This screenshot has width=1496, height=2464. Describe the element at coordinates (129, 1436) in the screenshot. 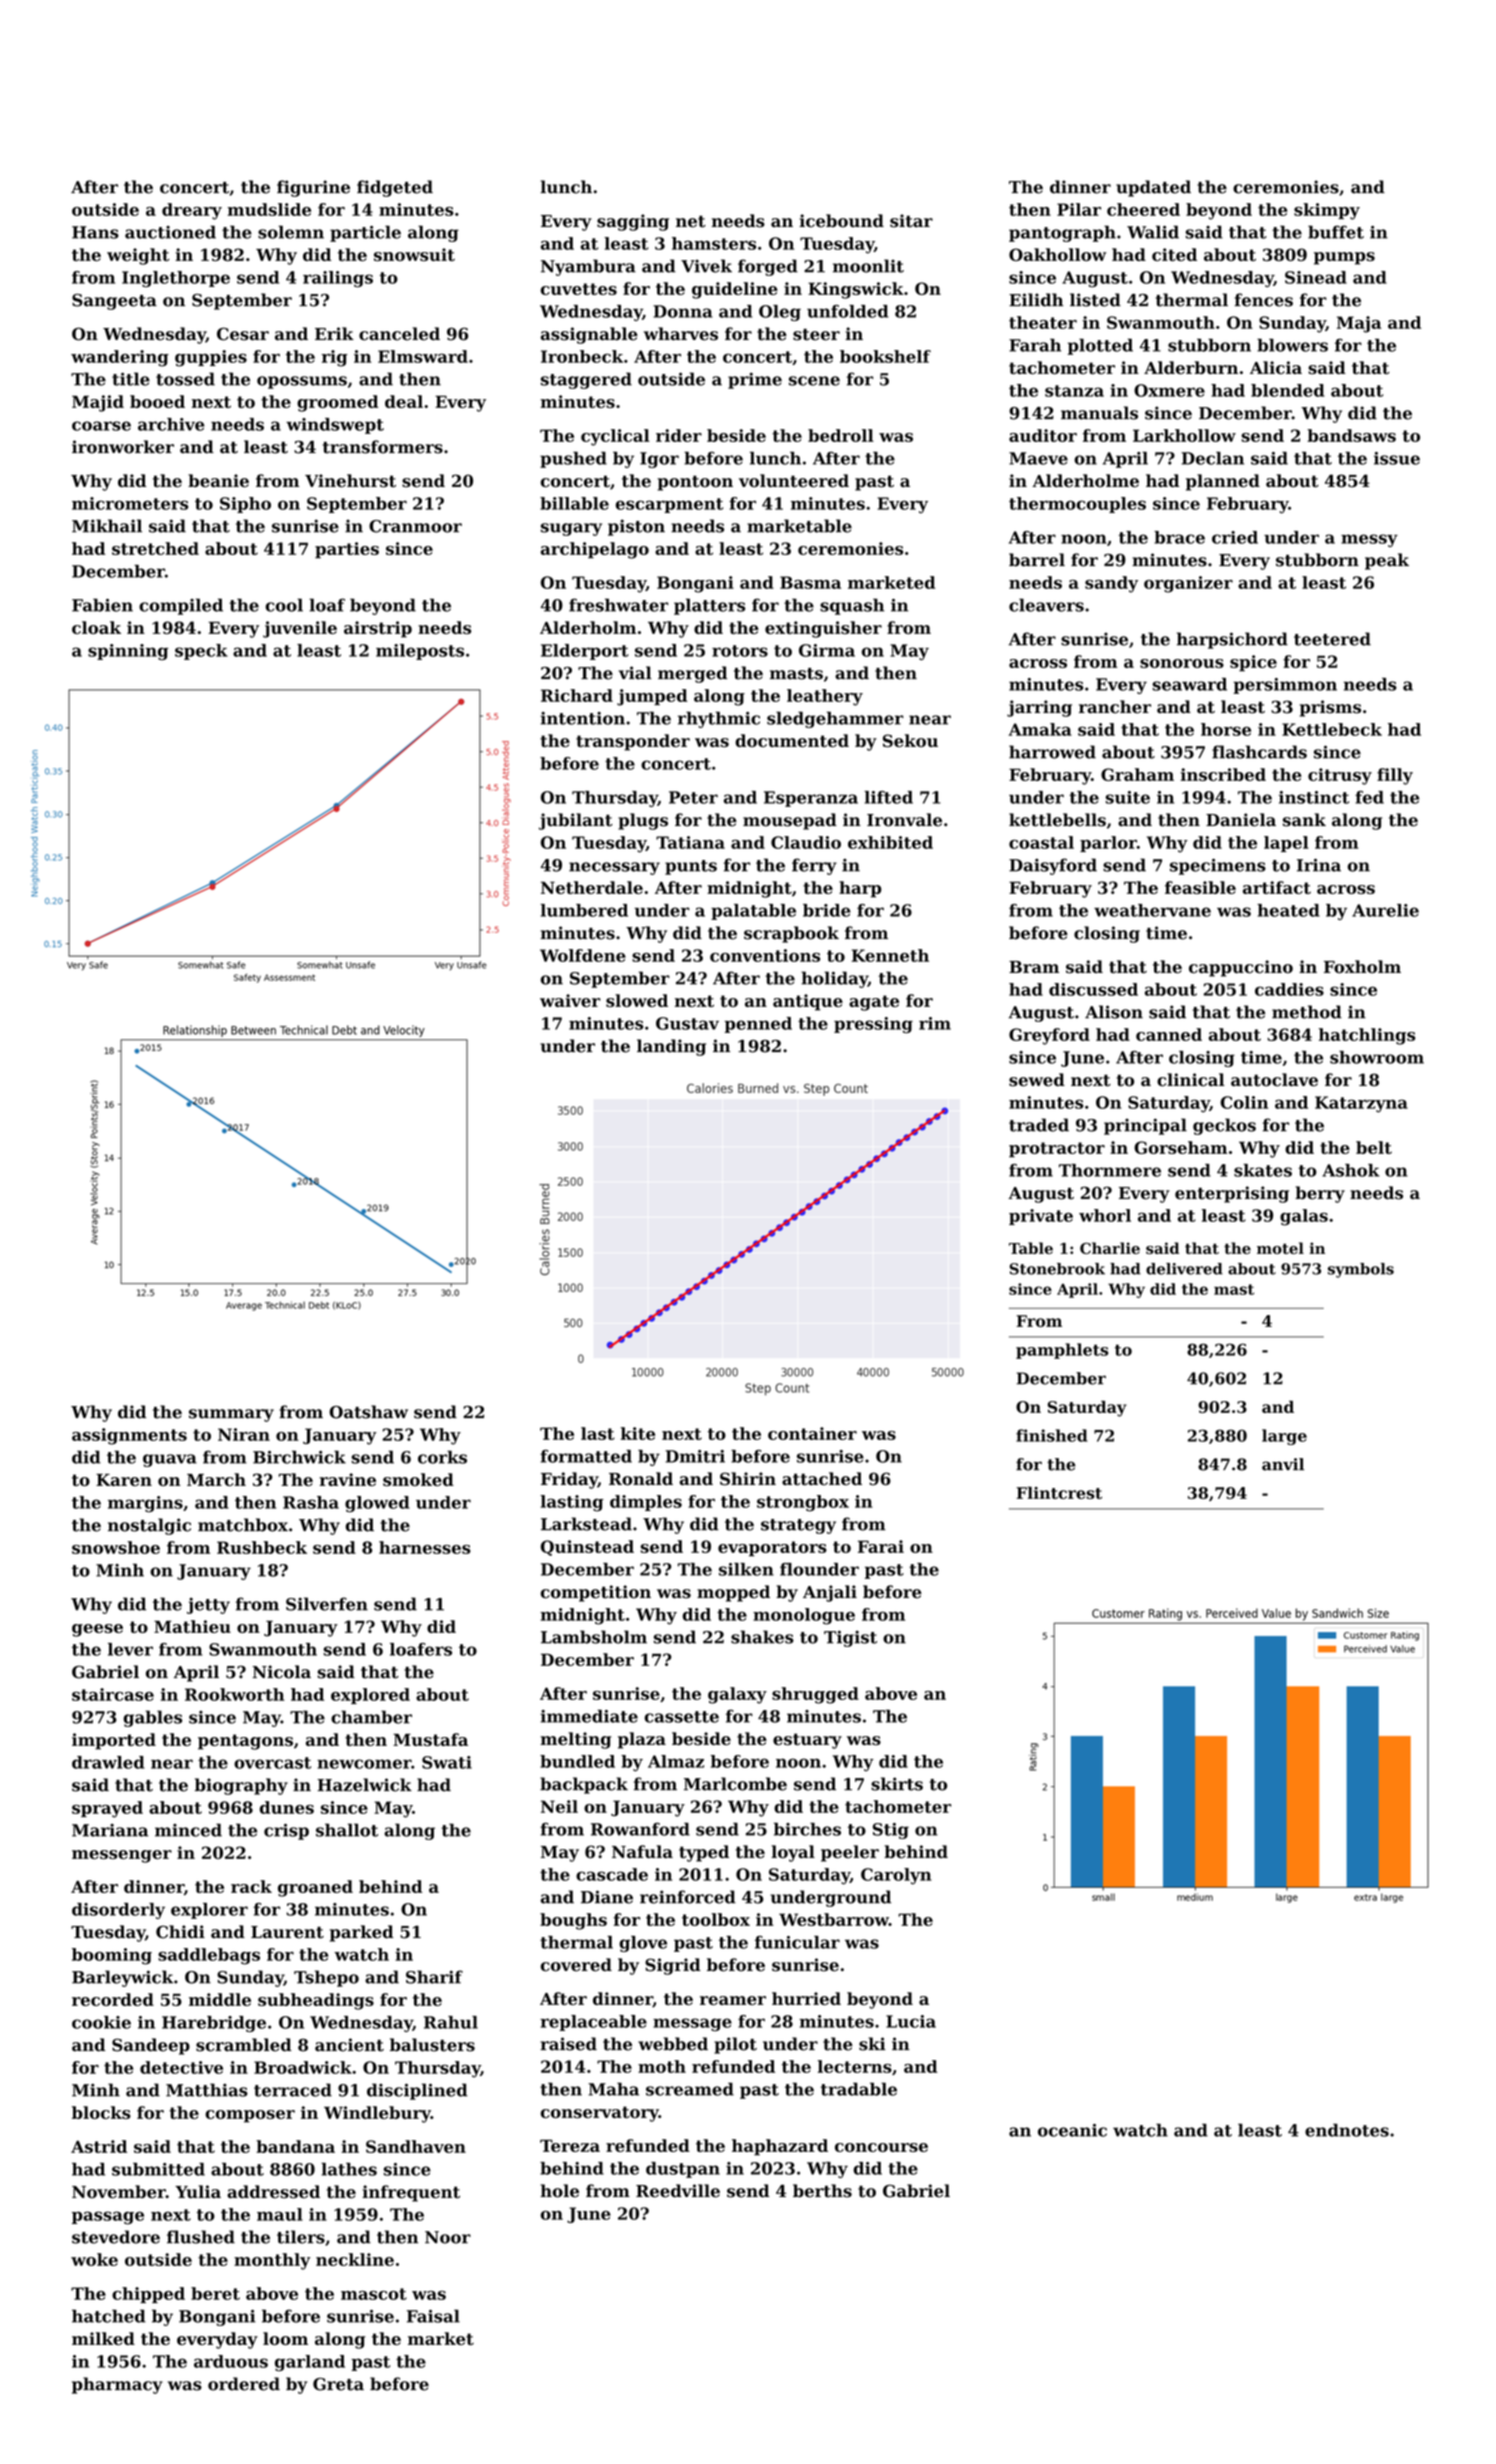

I see `assignments` at that location.
